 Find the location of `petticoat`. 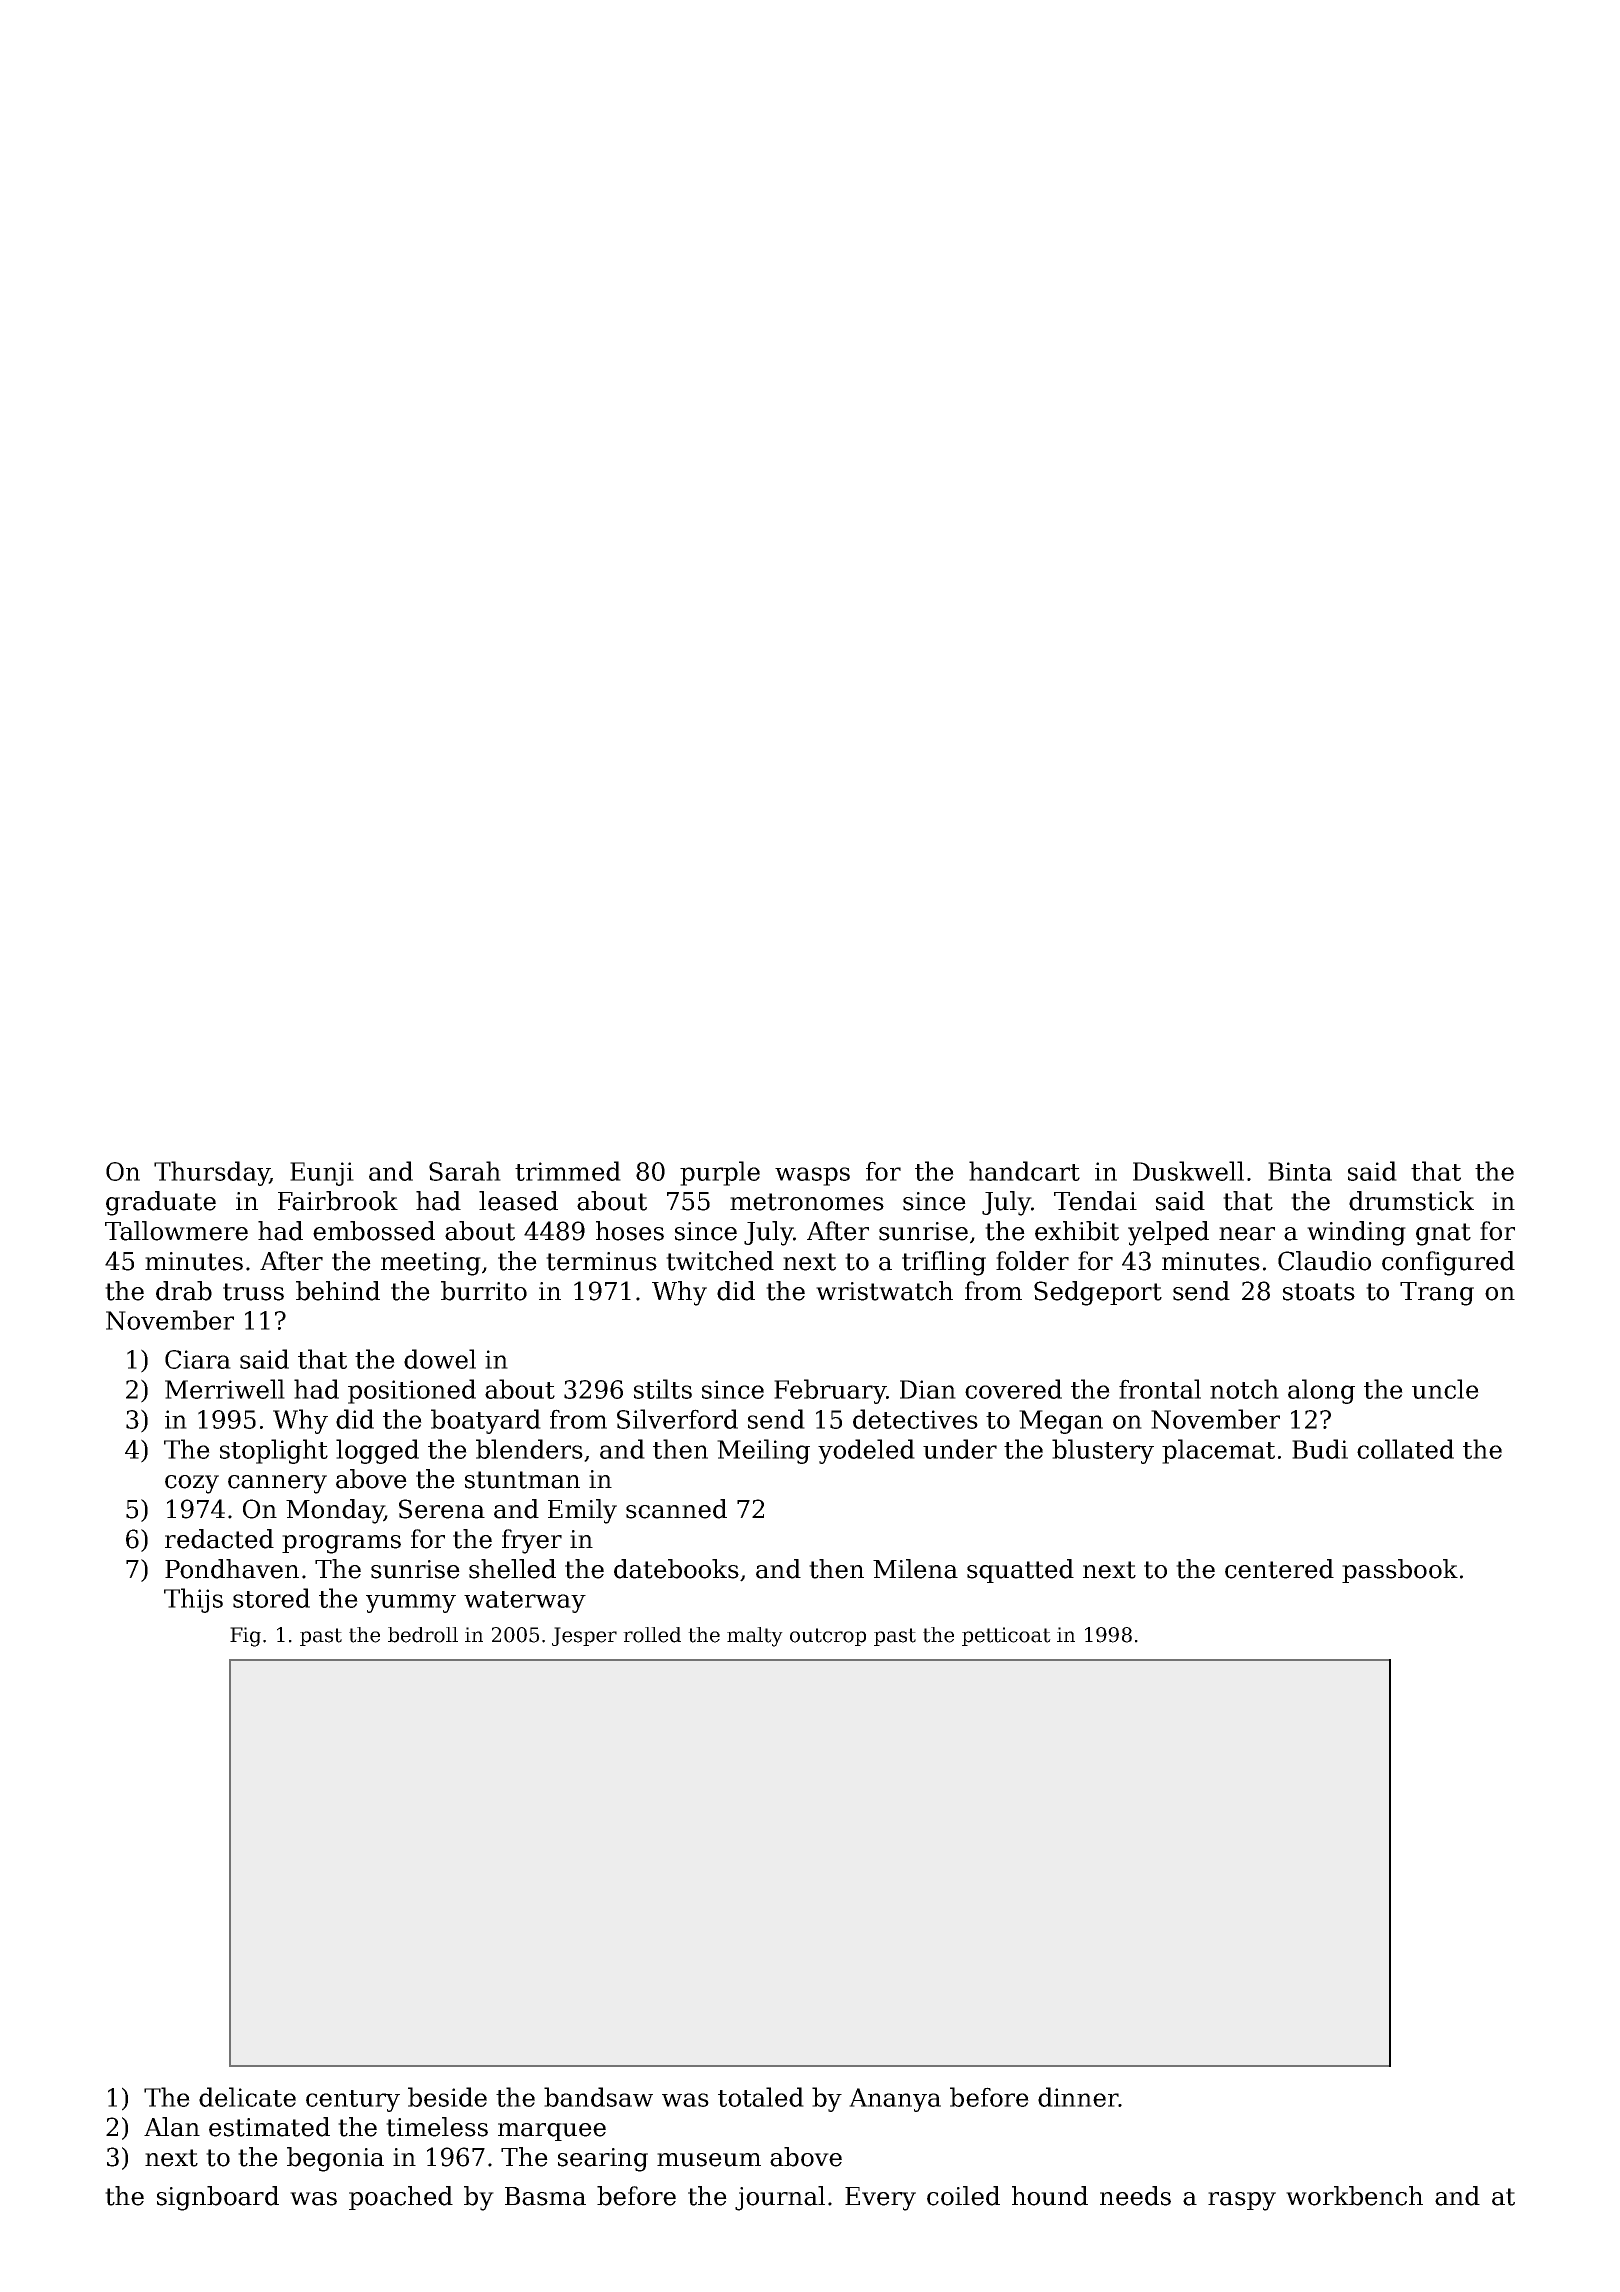

petticoat is located at coordinates (1006, 1636).
